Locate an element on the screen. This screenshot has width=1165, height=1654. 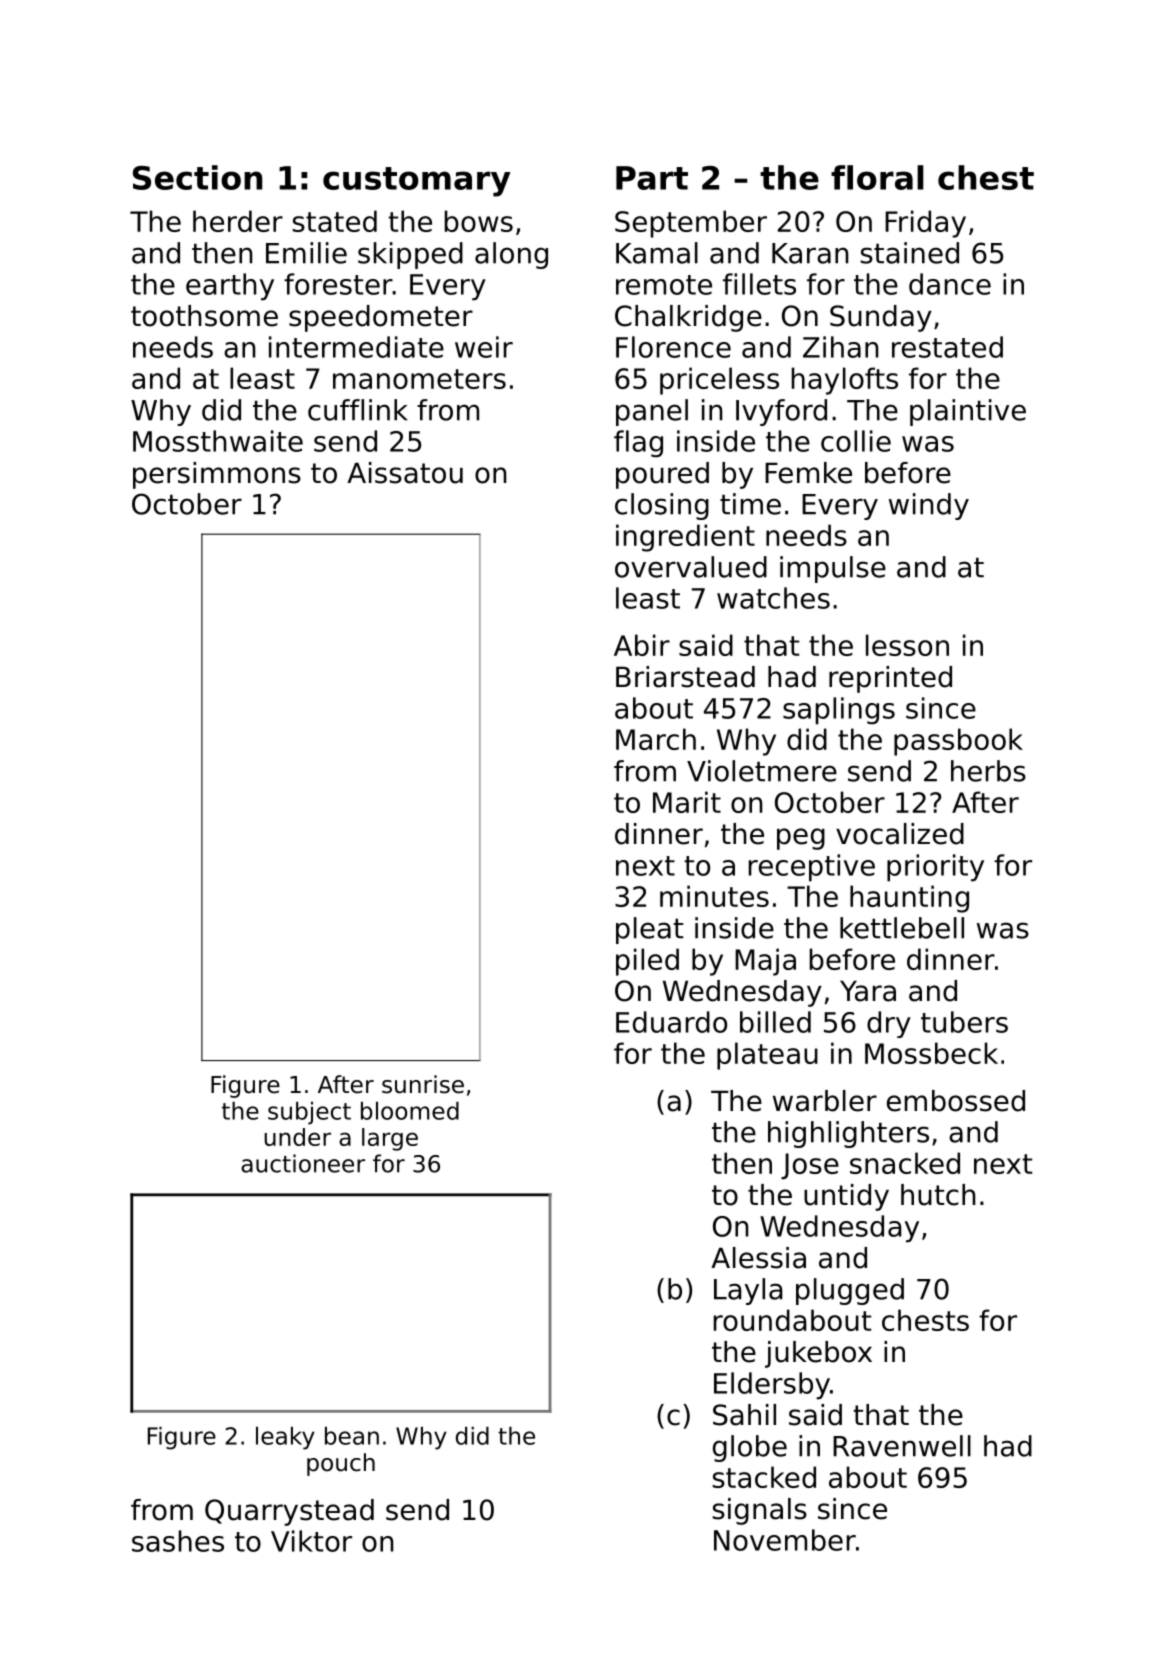
Violetmere is located at coordinates (762, 771).
